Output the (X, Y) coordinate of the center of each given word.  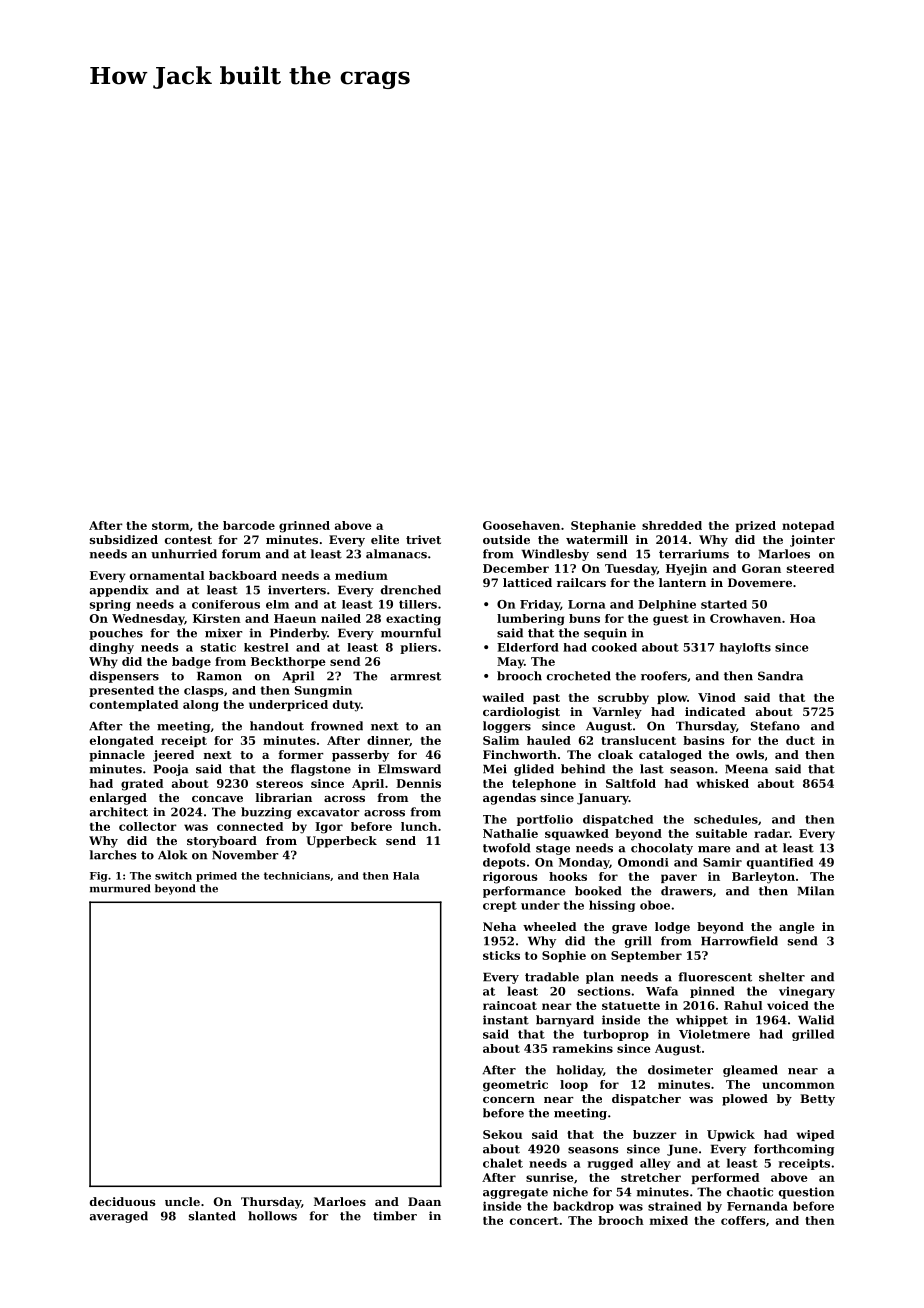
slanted (212, 1216)
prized (756, 526)
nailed (341, 618)
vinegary (807, 992)
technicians (297, 876)
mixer (223, 633)
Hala (406, 876)
